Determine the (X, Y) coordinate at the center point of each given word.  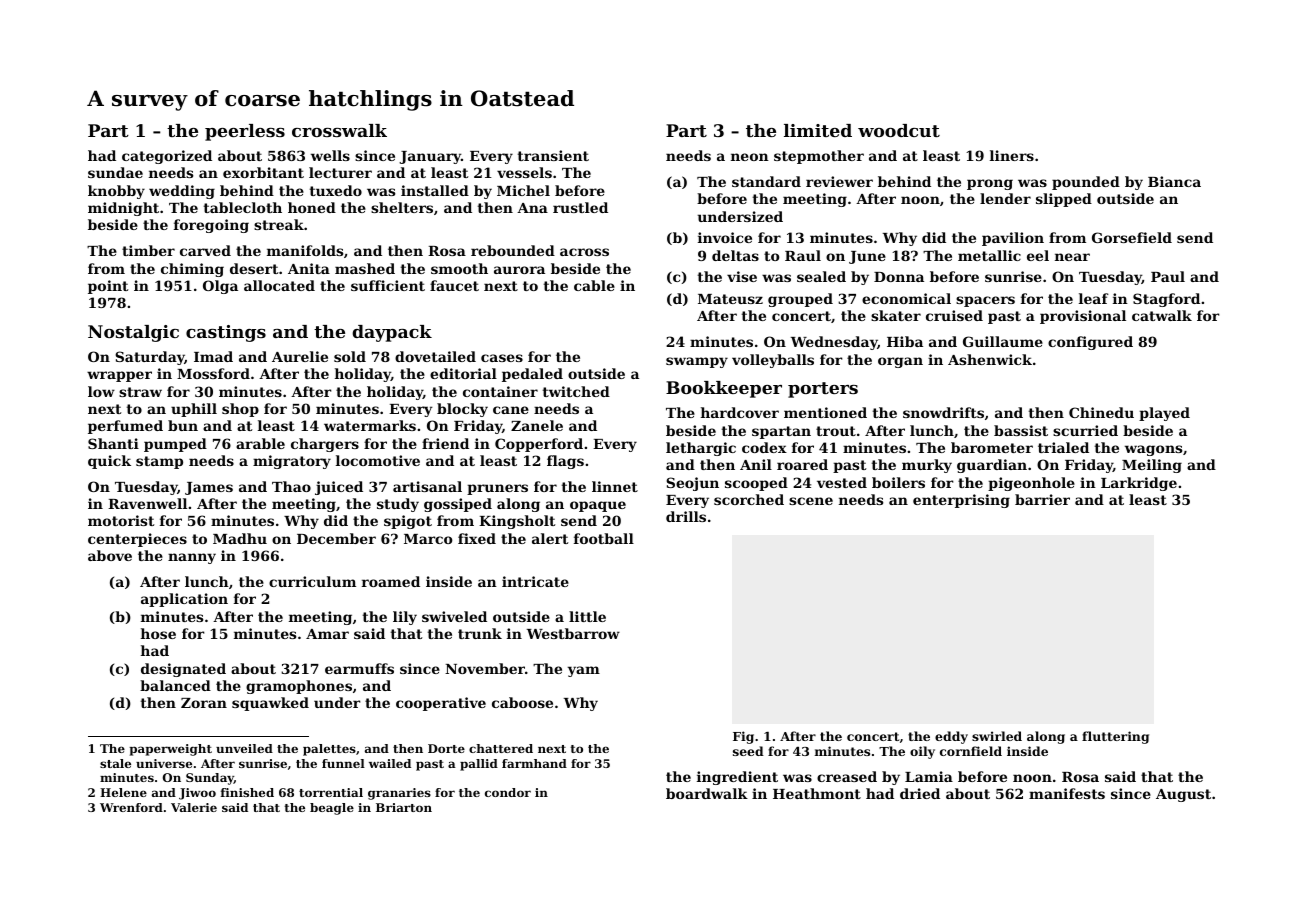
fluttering (1115, 737)
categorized (167, 157)
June (867, 257)
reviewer (839, 181)
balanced (175, 685)
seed (748, 751)
